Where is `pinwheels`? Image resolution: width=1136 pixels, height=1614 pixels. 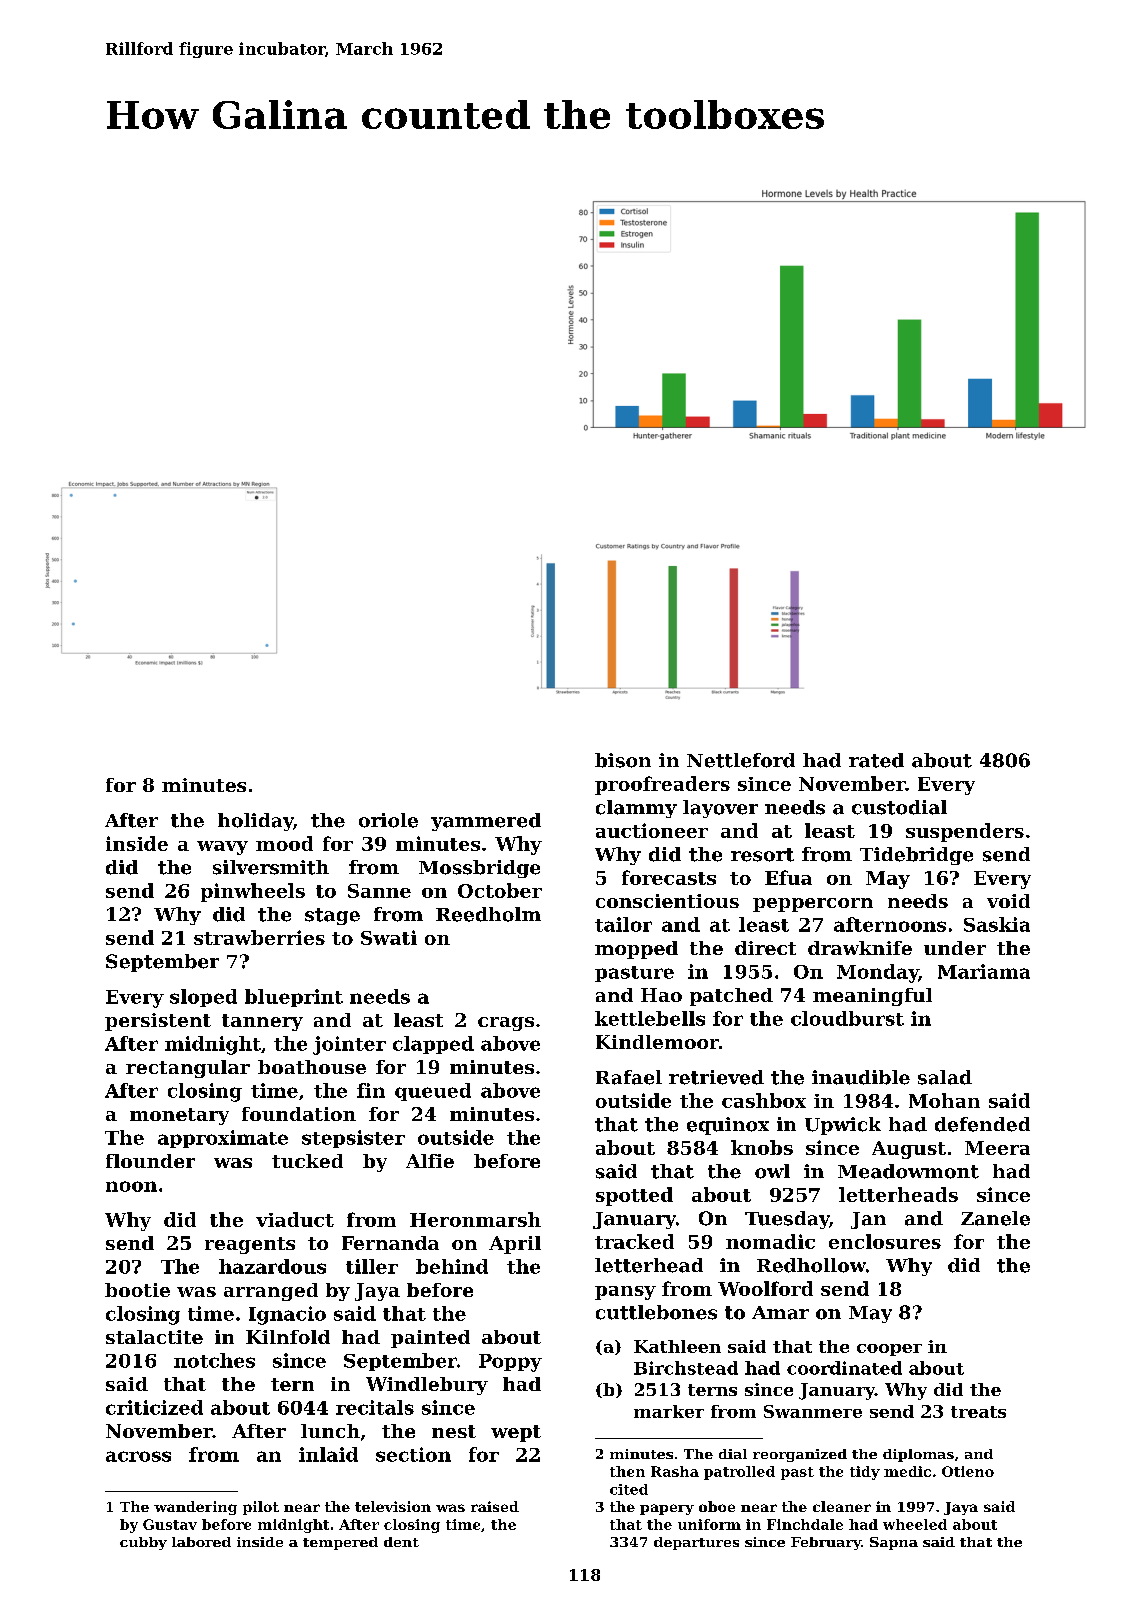
pinwheels is located at coordinates (253, 892).
